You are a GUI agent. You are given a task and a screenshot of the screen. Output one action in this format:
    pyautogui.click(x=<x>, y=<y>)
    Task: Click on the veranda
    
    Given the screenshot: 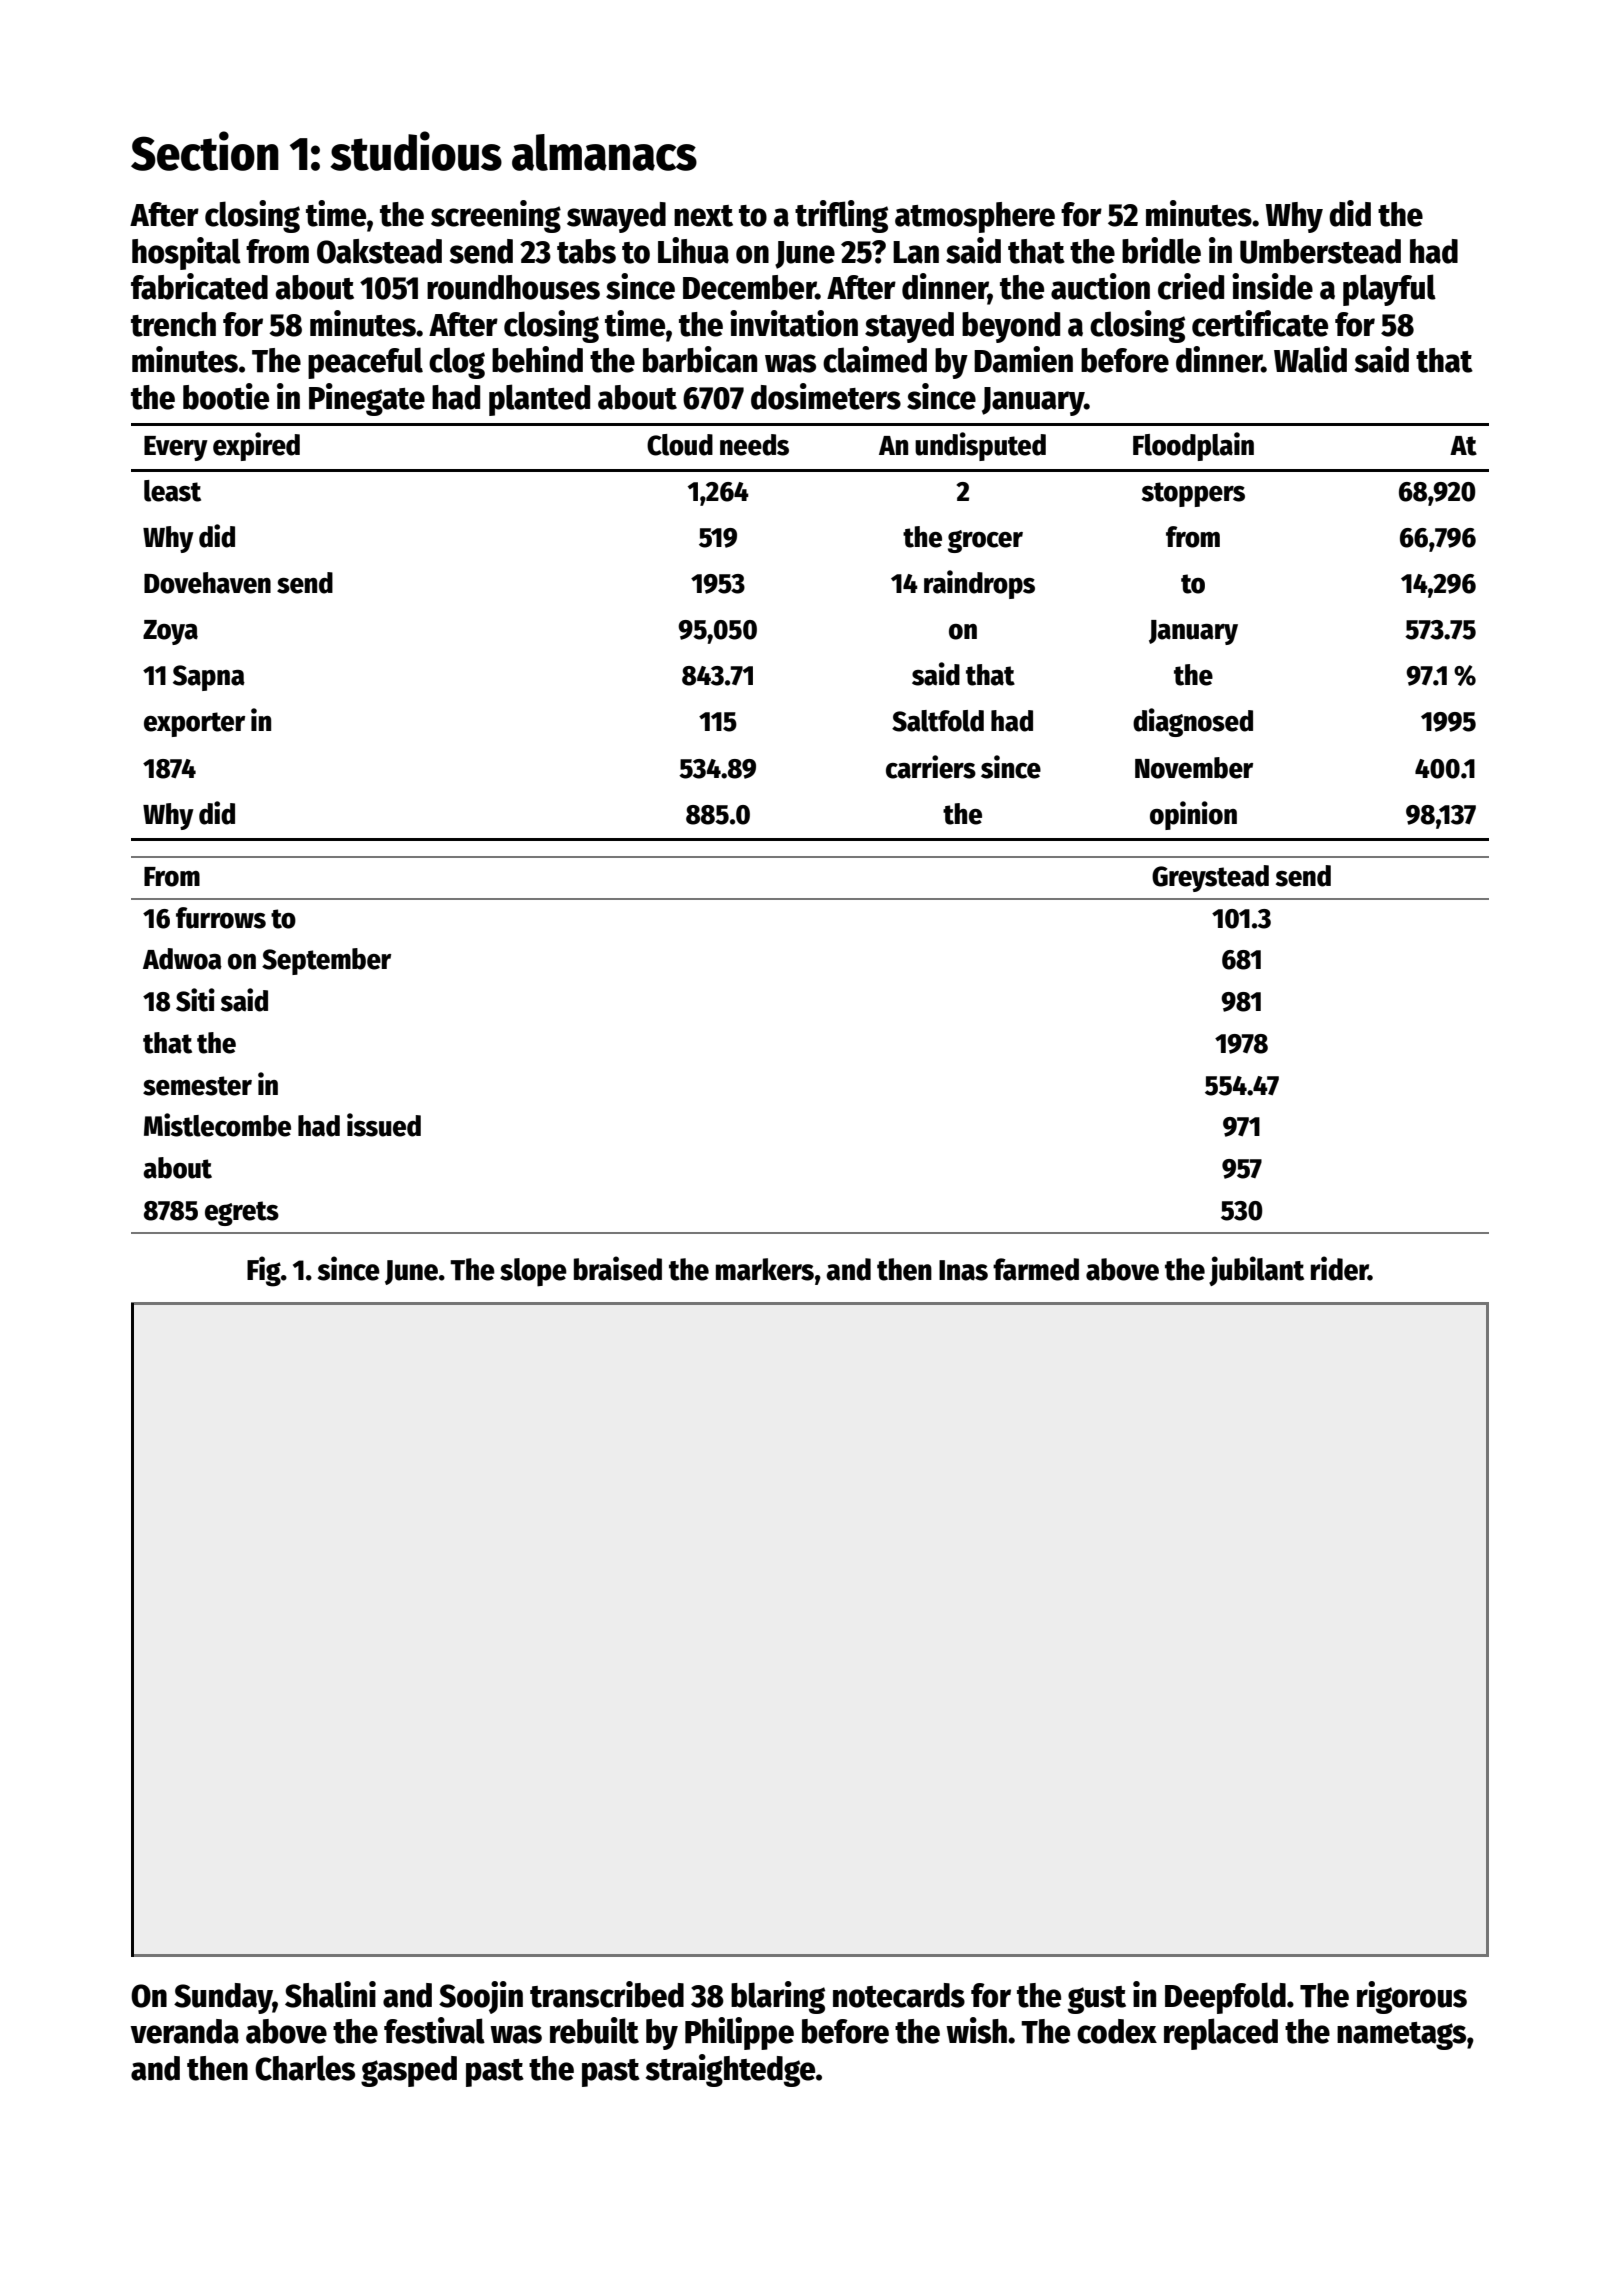 What is the action you would take?
    pyautogui.click(x=184, y=2031)
